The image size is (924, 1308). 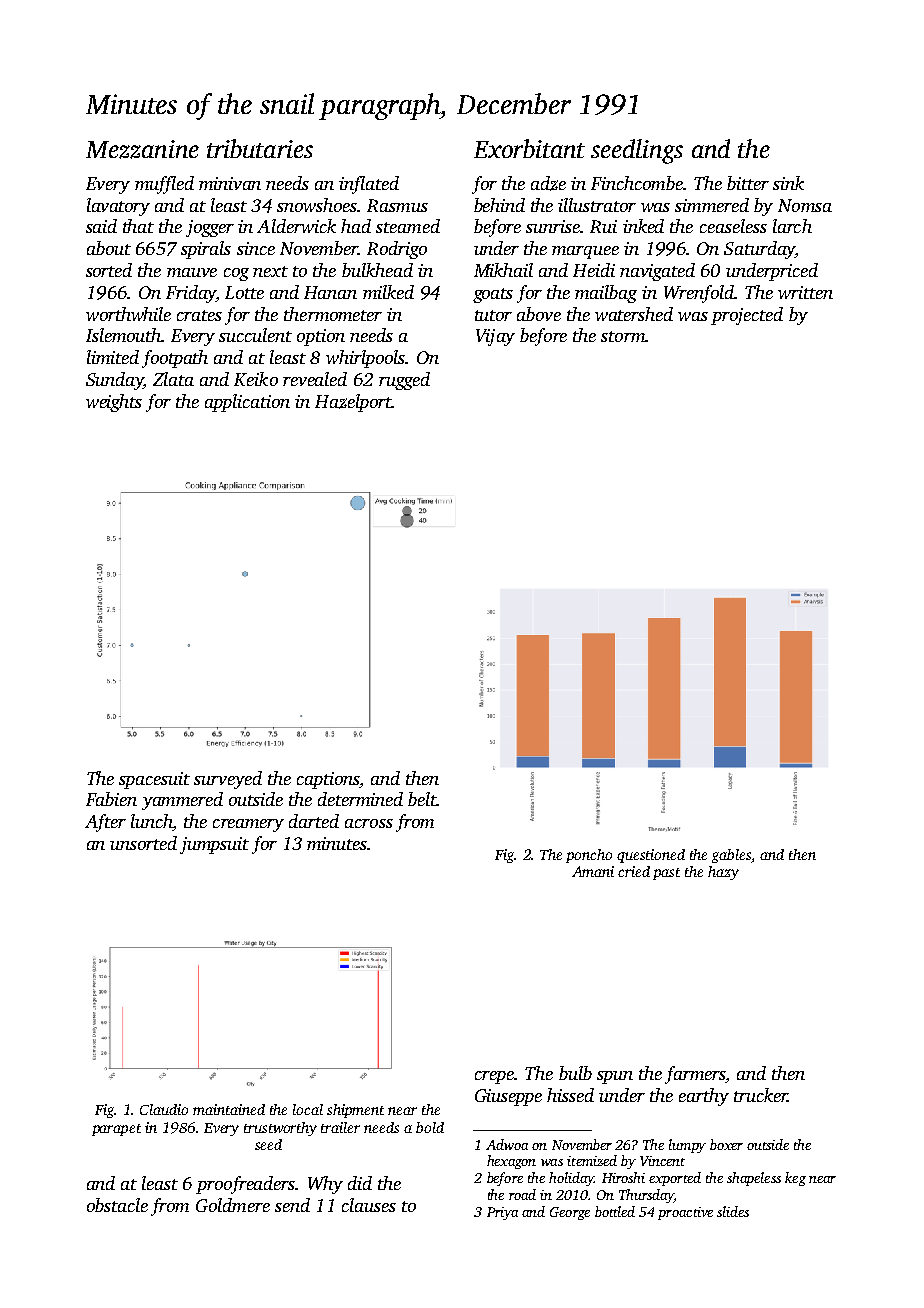 What do you see at coordinates (360, 799) in the image?
I see `determined` at bounding box center [360, 799].
